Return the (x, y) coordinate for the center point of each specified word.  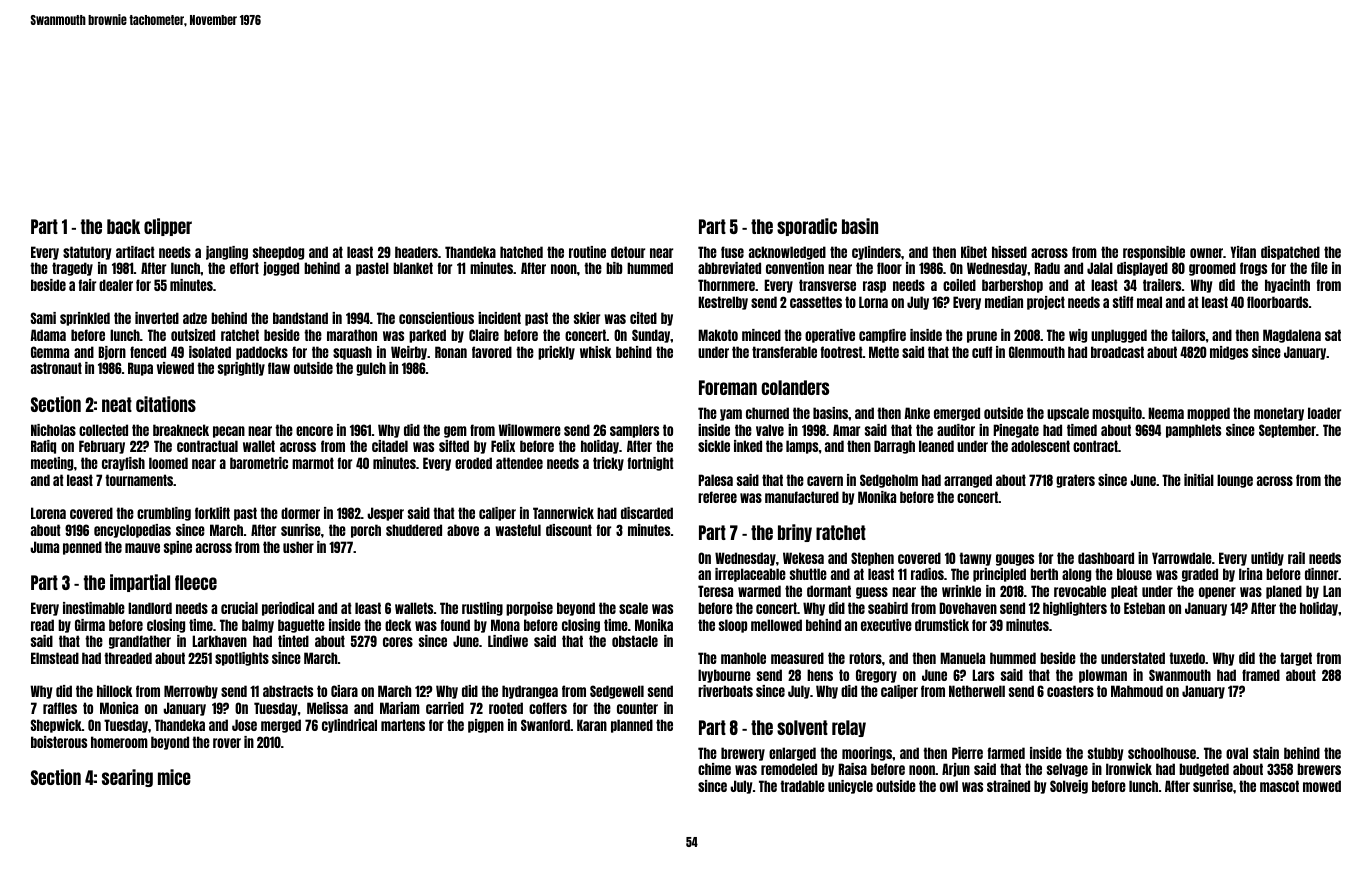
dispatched (1290, 253)
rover (227, 743)
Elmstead (55, 658)
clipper (168, 227)
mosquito (1117, 414)
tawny (975, 559)
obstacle (635, 641)
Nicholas (53, 430)
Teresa (715, 591)
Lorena (48, 513)
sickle (714, 446)
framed (1261, 675)
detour (628, 252)
